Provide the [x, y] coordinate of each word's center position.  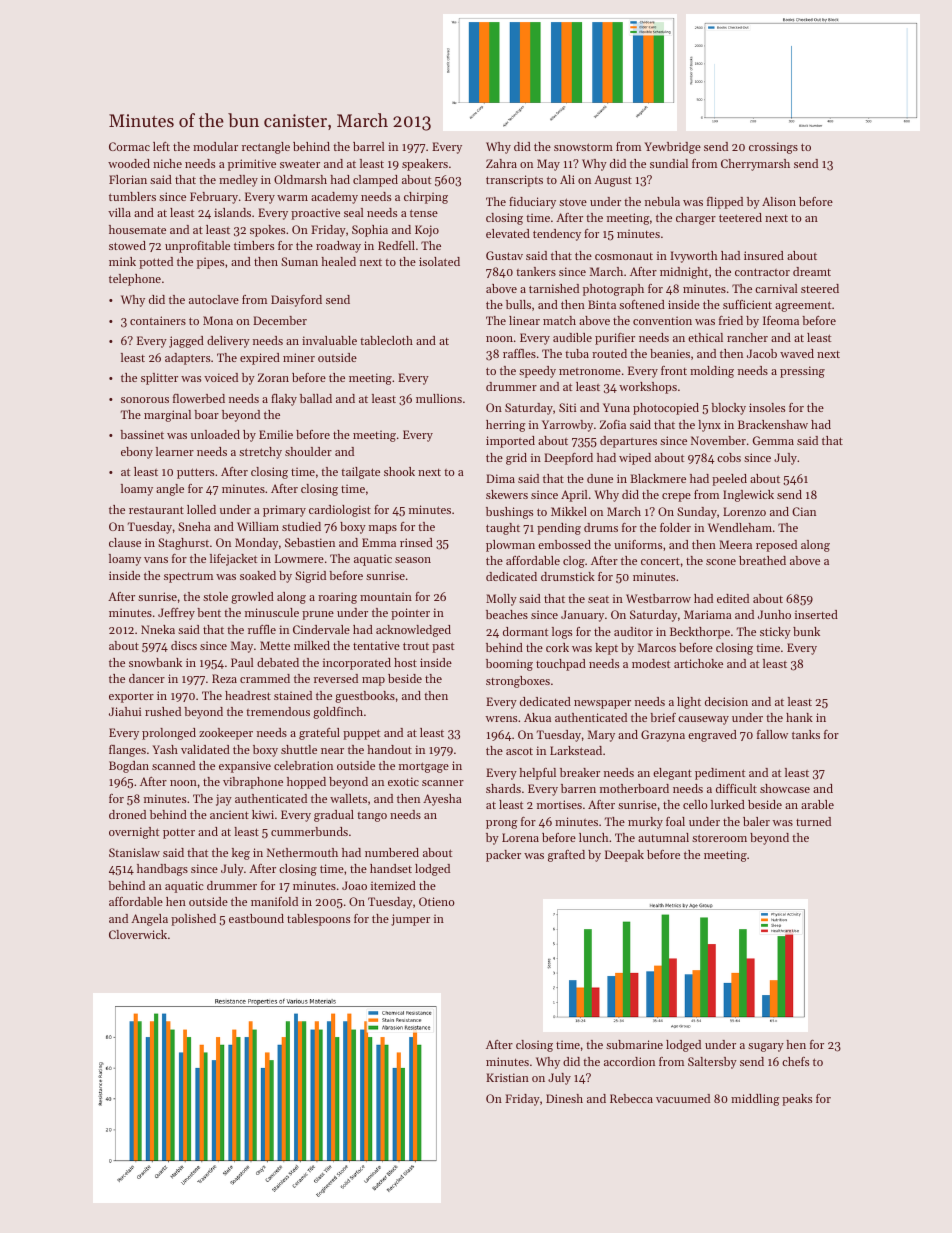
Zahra [501, 163]
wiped [635, 459]
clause [125, 542]
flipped [725, 203]
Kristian [507, 1077]
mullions [439, 398]
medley [238, 181]
